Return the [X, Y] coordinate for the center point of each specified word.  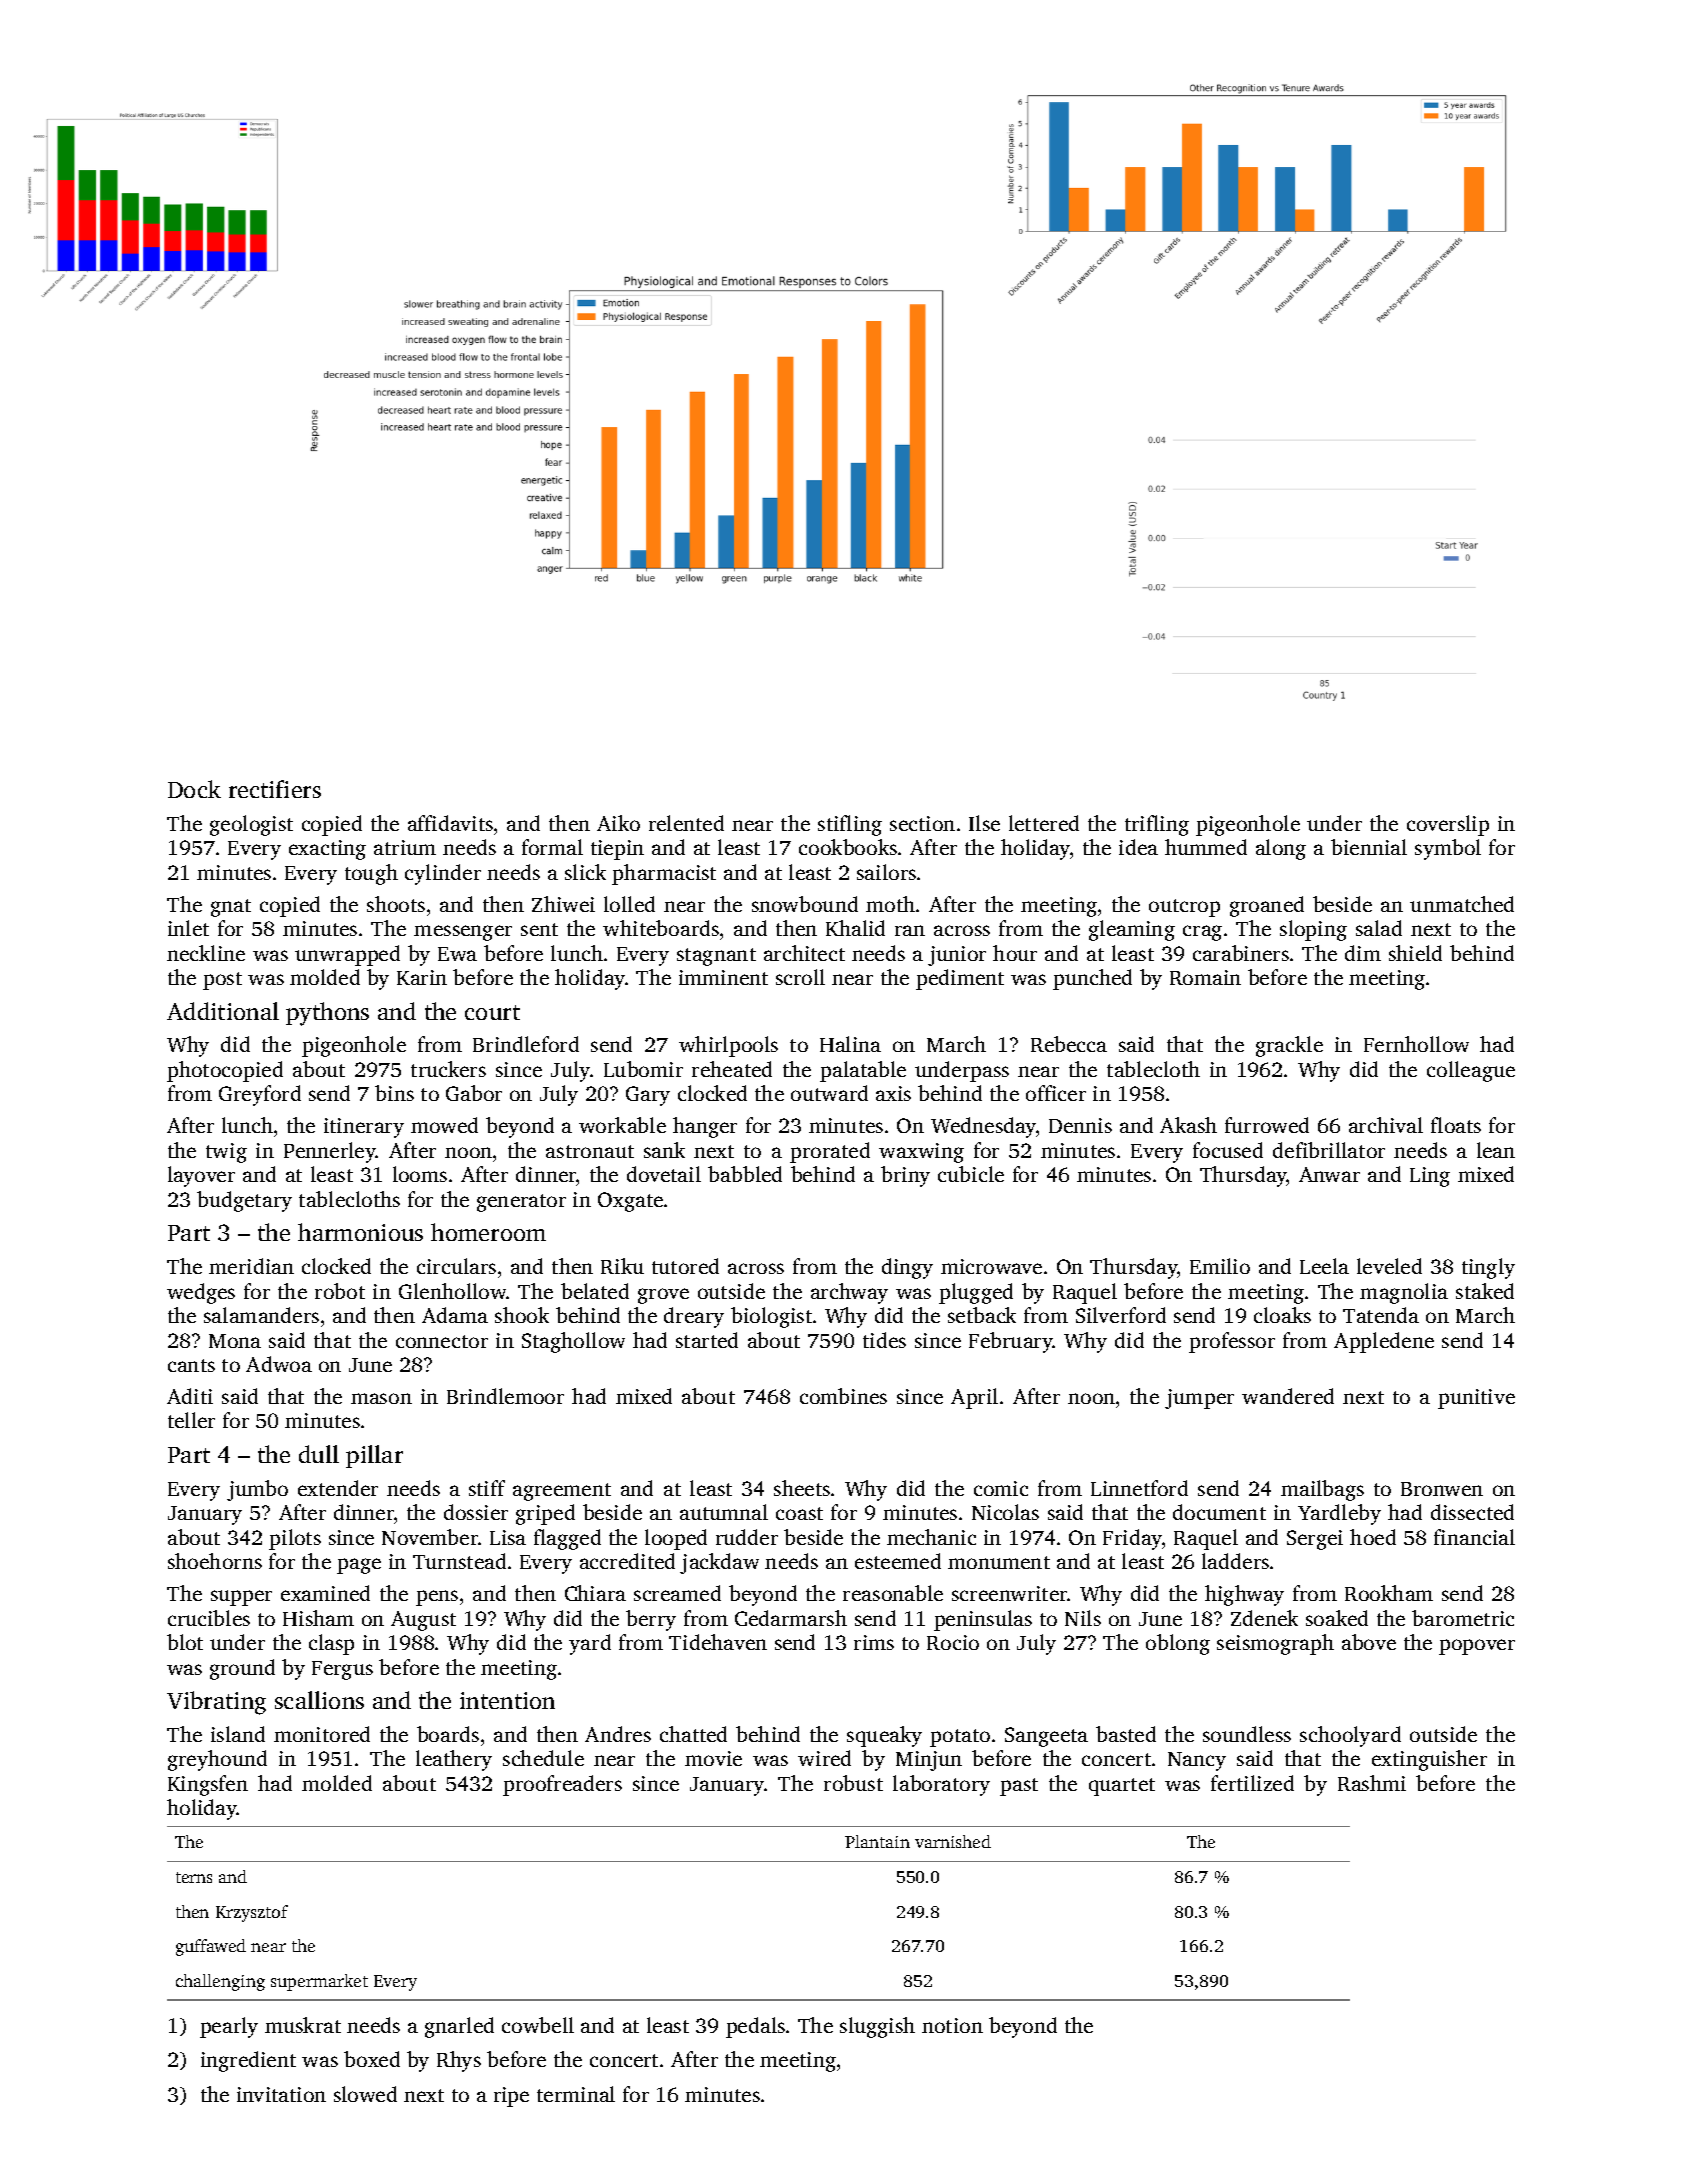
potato [960, 1738]
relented [686, 823]
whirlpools [728, 1046]
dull [319, 1454]
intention [507, 1700]
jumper [1199, 1399]
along [1281, 849]
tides [884, 1340]
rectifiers [275, 789]
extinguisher [1429, 1760]
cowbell [538, 2025]
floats [1456, 1125]
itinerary [364, 1128]
